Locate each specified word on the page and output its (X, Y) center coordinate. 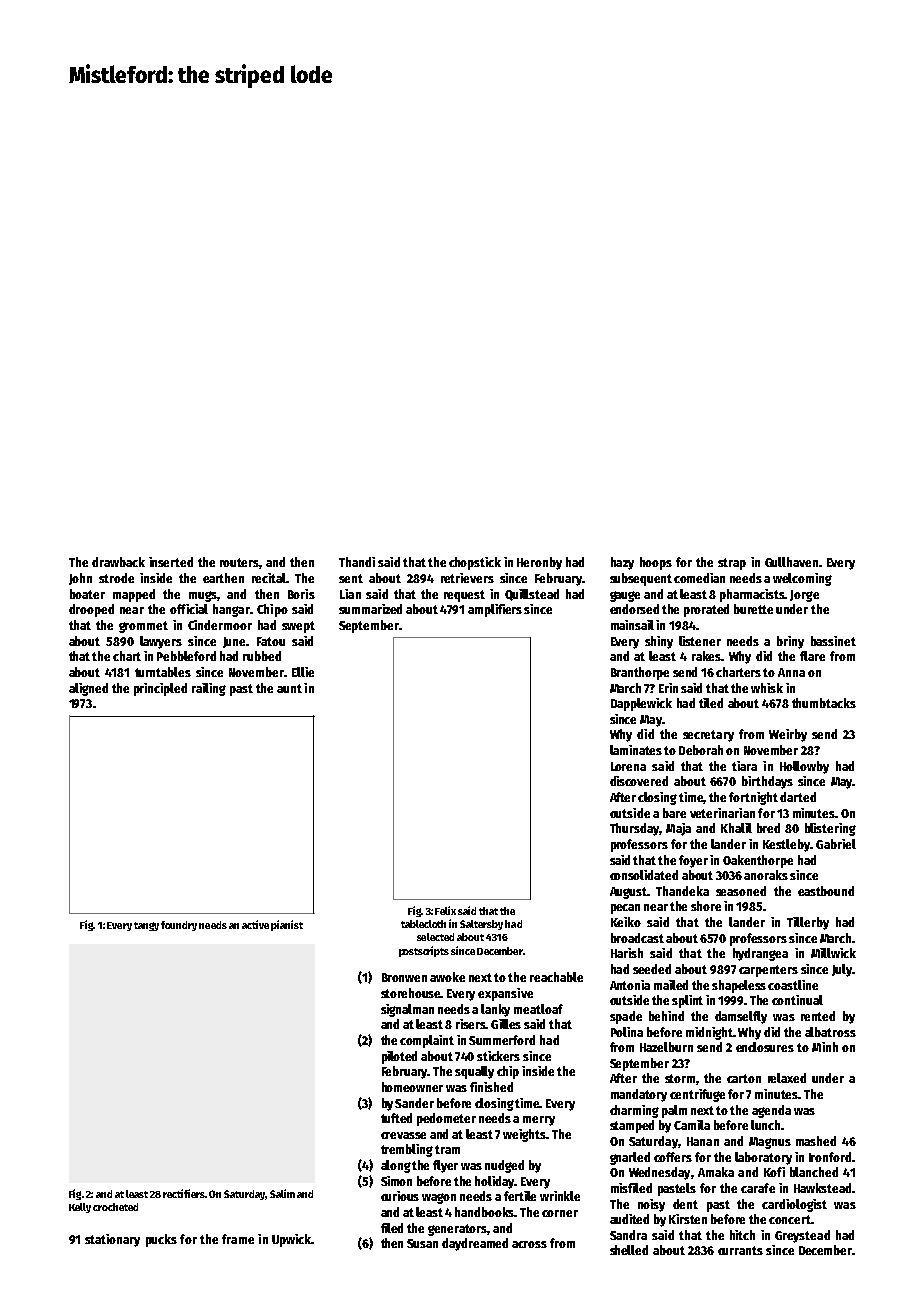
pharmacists (752, 595)
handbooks (485, 1212)
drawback (118, 562)
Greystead (802, 1236)
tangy (146, 926)
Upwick (292, 1240)
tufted (396, 1118)
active (255, 924)
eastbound (826, 891)
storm (680, 1078)
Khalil (736, 828)
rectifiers (184, 1193)
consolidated (644, 875)
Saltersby (481, 925)
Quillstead (532, 595)
